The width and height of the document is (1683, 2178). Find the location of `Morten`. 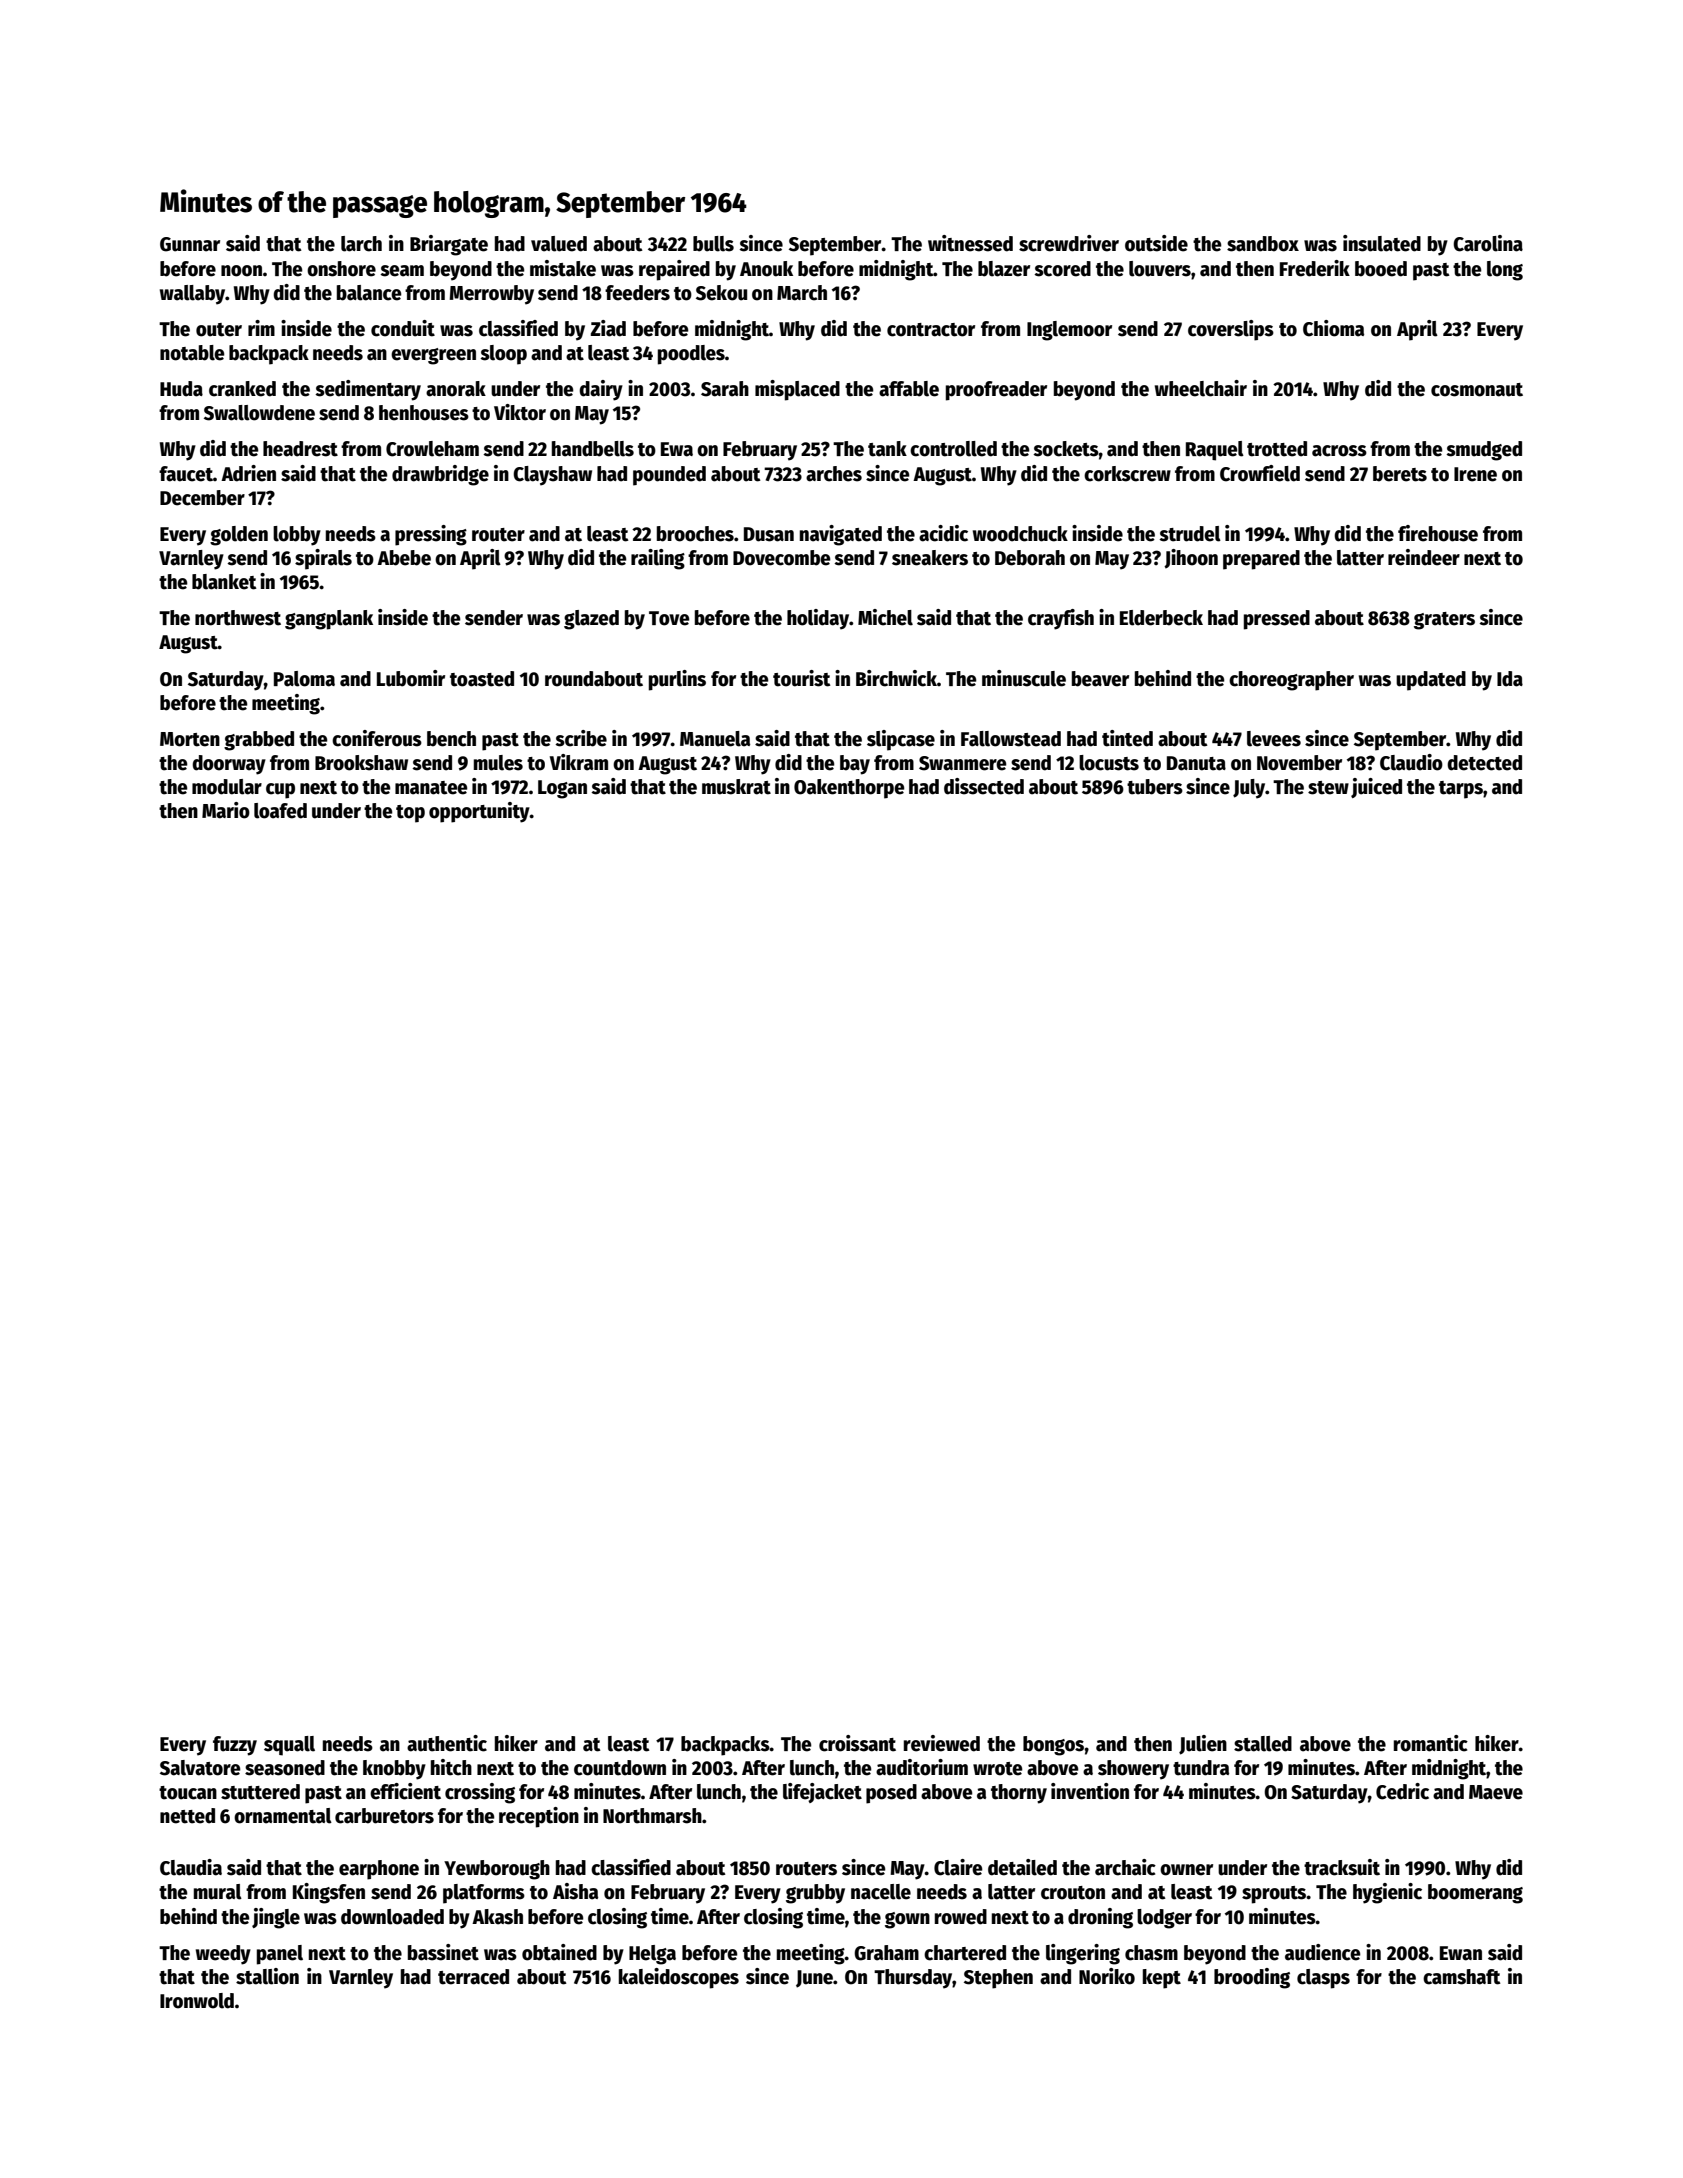

Morten is located at coordinates (190, 739).
